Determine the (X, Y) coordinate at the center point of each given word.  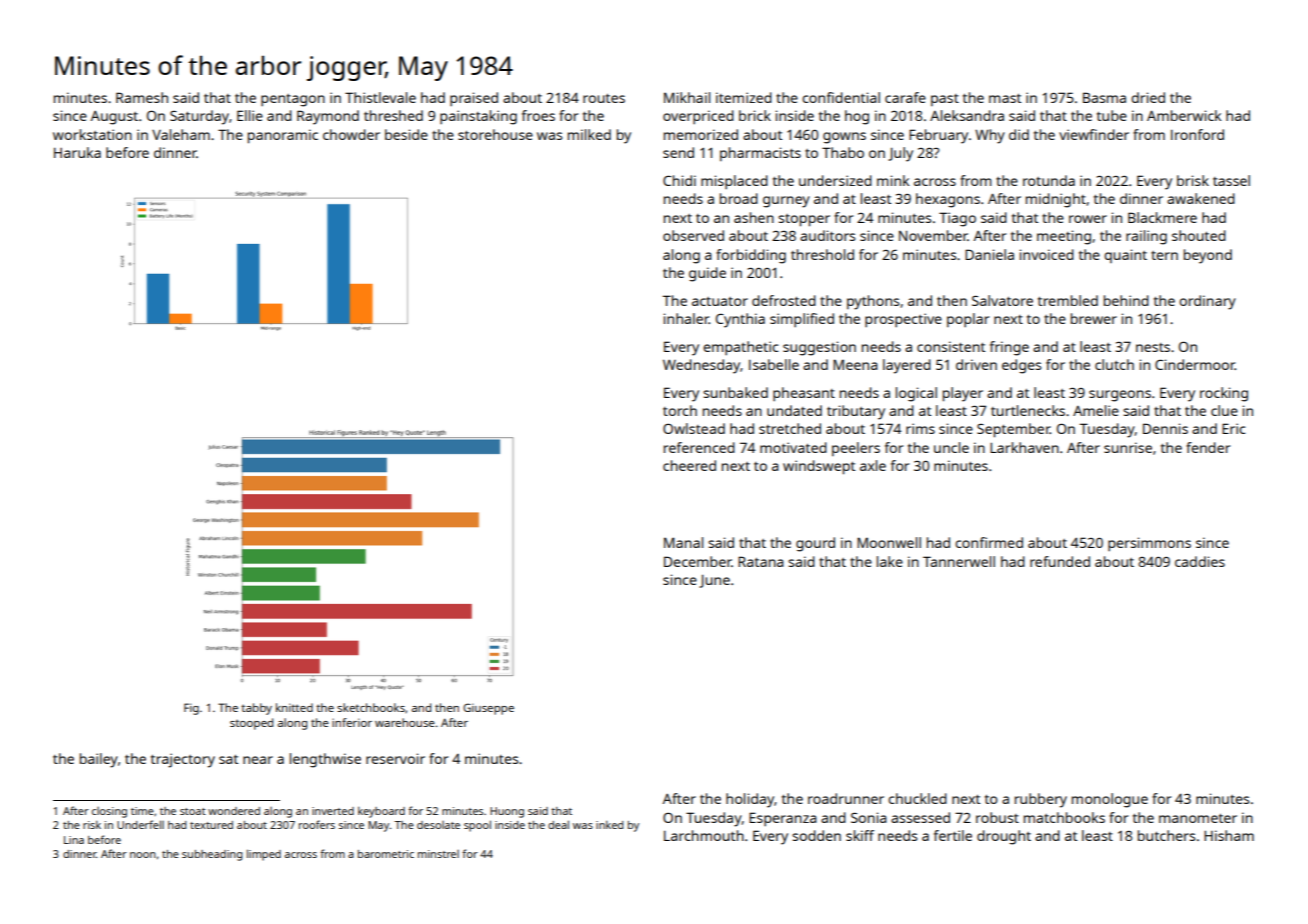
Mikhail (687, 97)
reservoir (395, 758)
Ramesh (142, 97)
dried (1148, 97)
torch (680, 410)
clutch (1114, 364)
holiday (750, 800)
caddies (1200, 561)
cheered (689, 465)
